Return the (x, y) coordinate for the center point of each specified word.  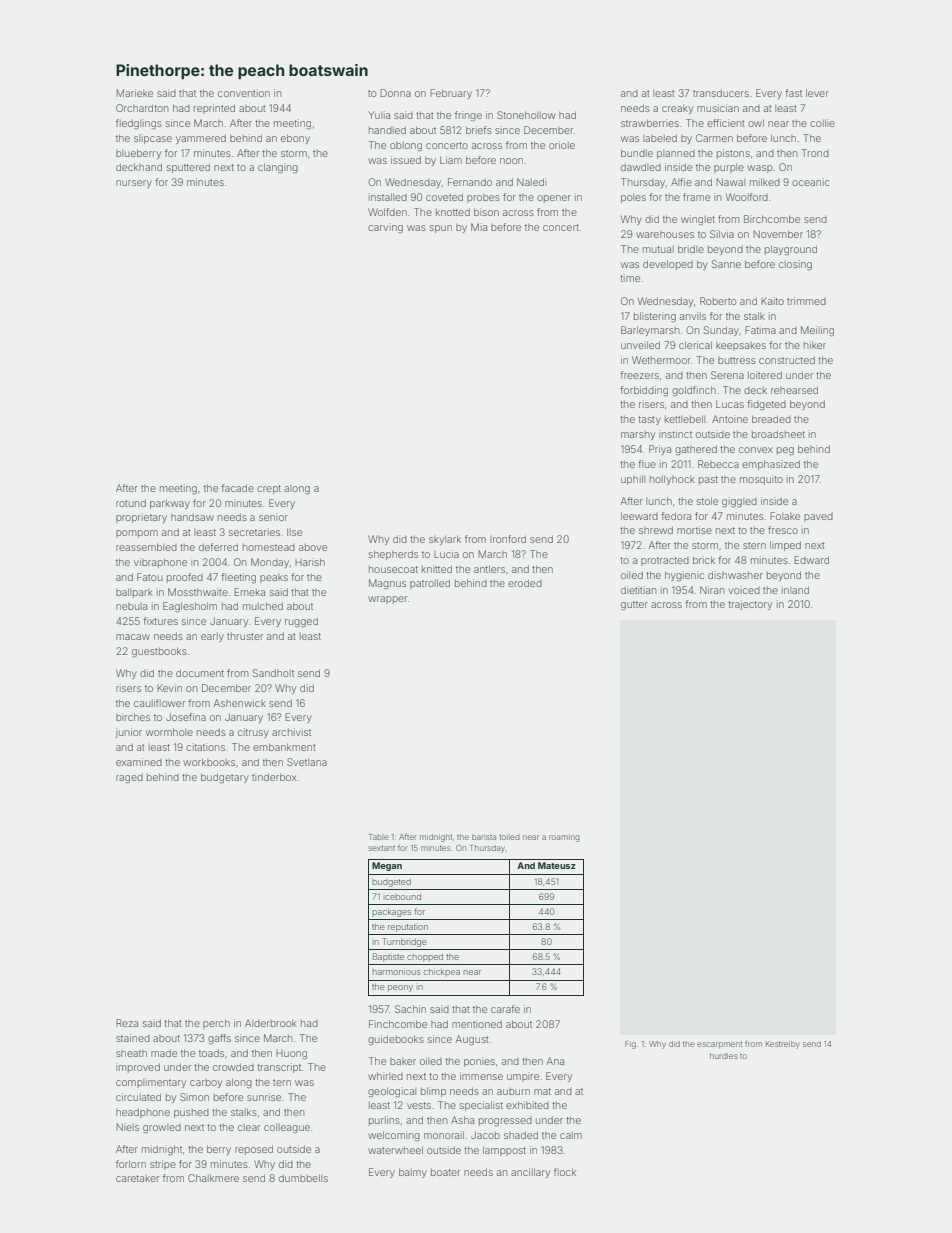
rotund (131, 503)
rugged (301, 622)
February (451, 94)
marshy (638, 435)
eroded (525, 583)
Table (379, 837)
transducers (721, 93)
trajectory (750, 605)
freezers (639, 375)
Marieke (134, 93)
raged (129, 779)
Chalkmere (213, 1178)
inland (795, 590)
